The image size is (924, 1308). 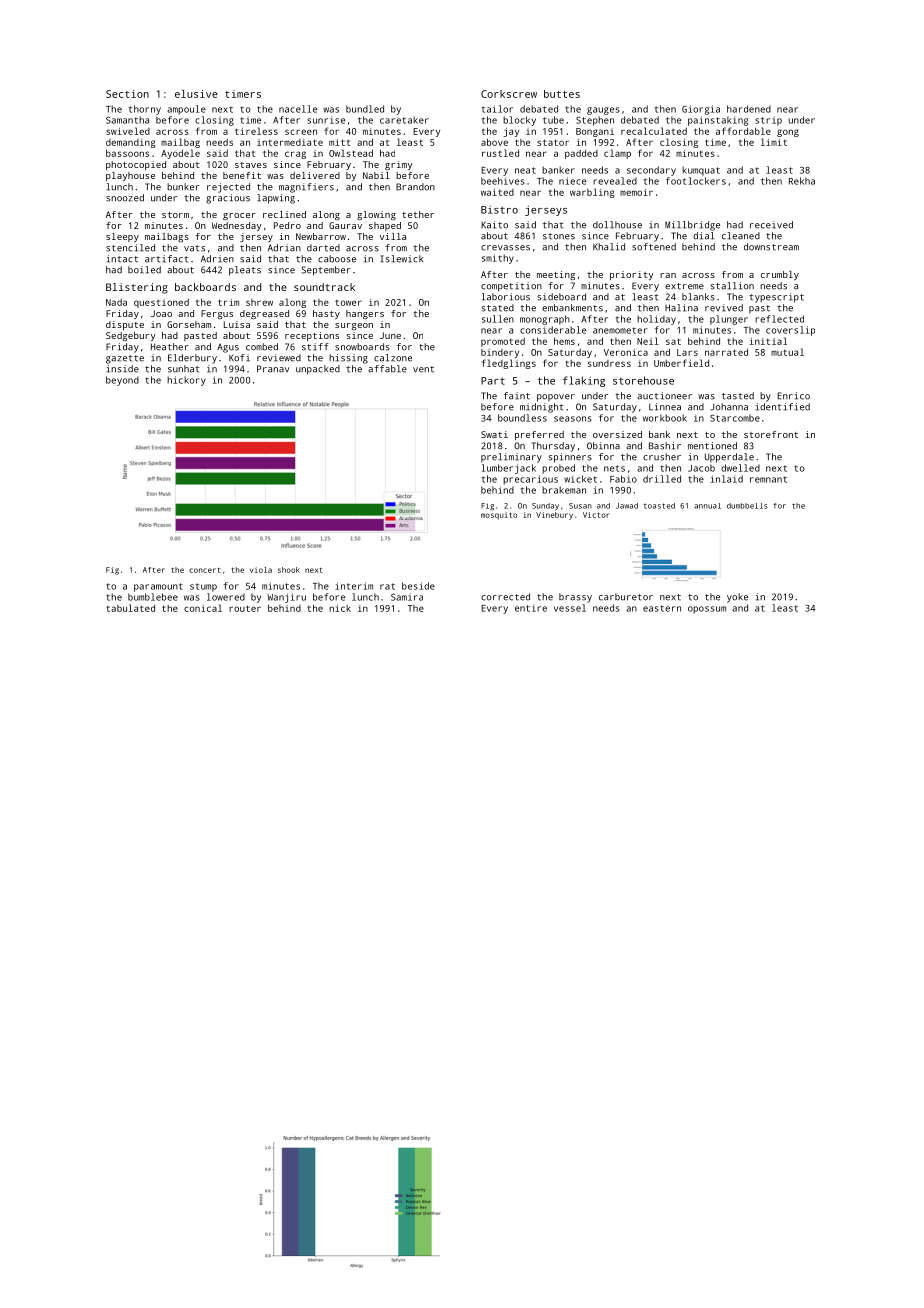 I want to click on stator, so click(x=553, y=142).
